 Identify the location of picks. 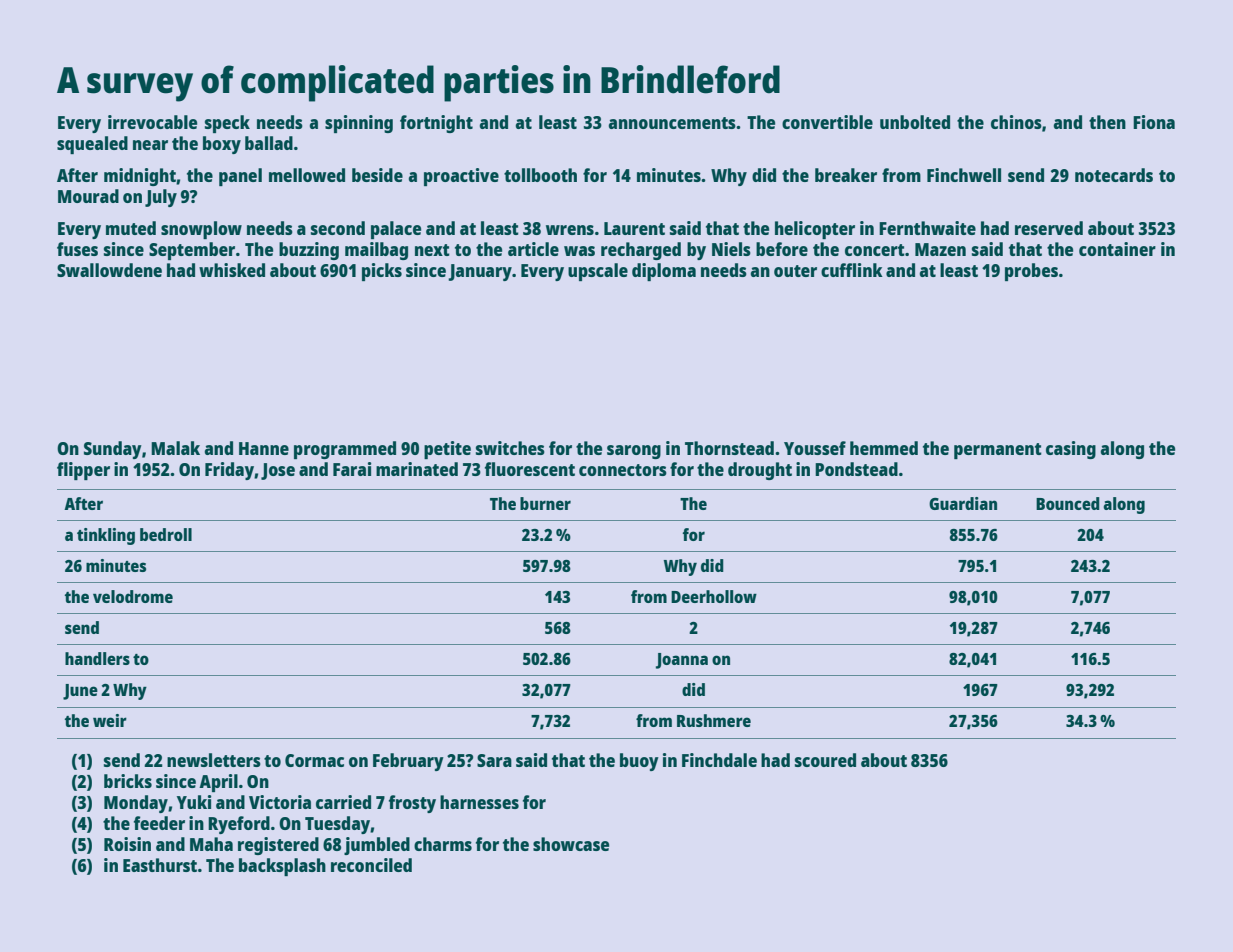
(382, 272).
